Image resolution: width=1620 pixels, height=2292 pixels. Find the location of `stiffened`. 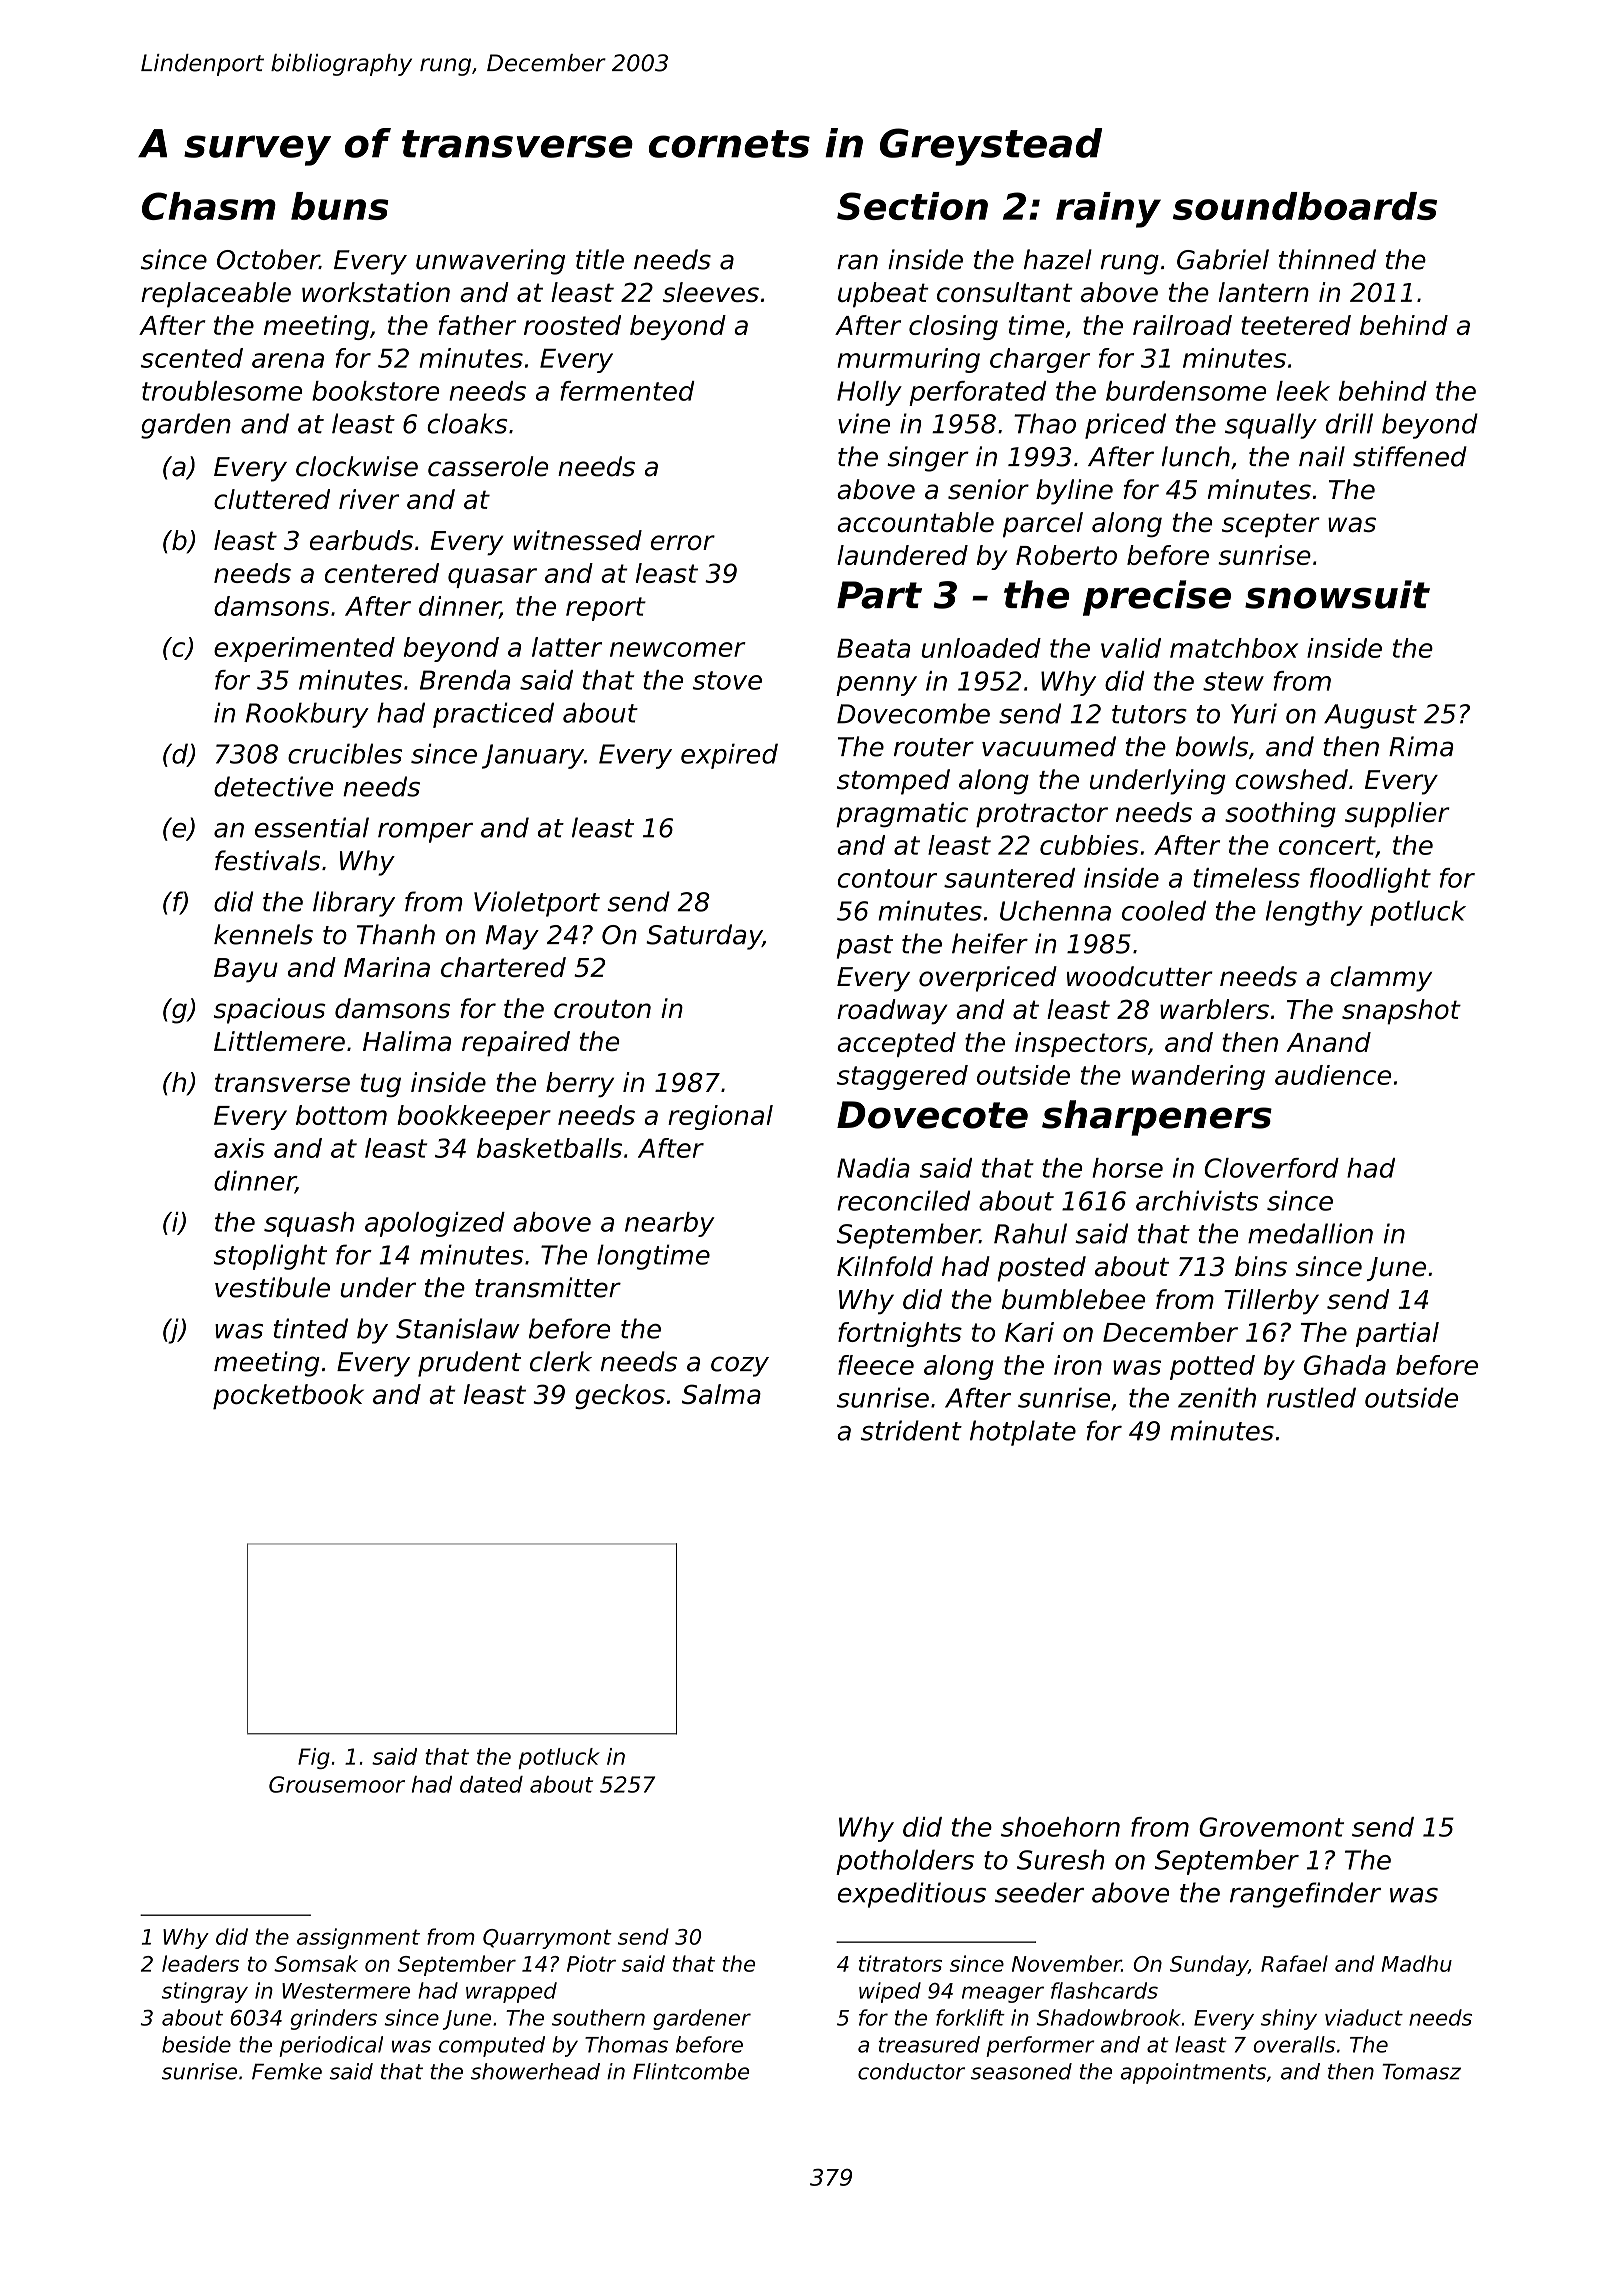

stiffened is located at coordinates (1410, 456).
